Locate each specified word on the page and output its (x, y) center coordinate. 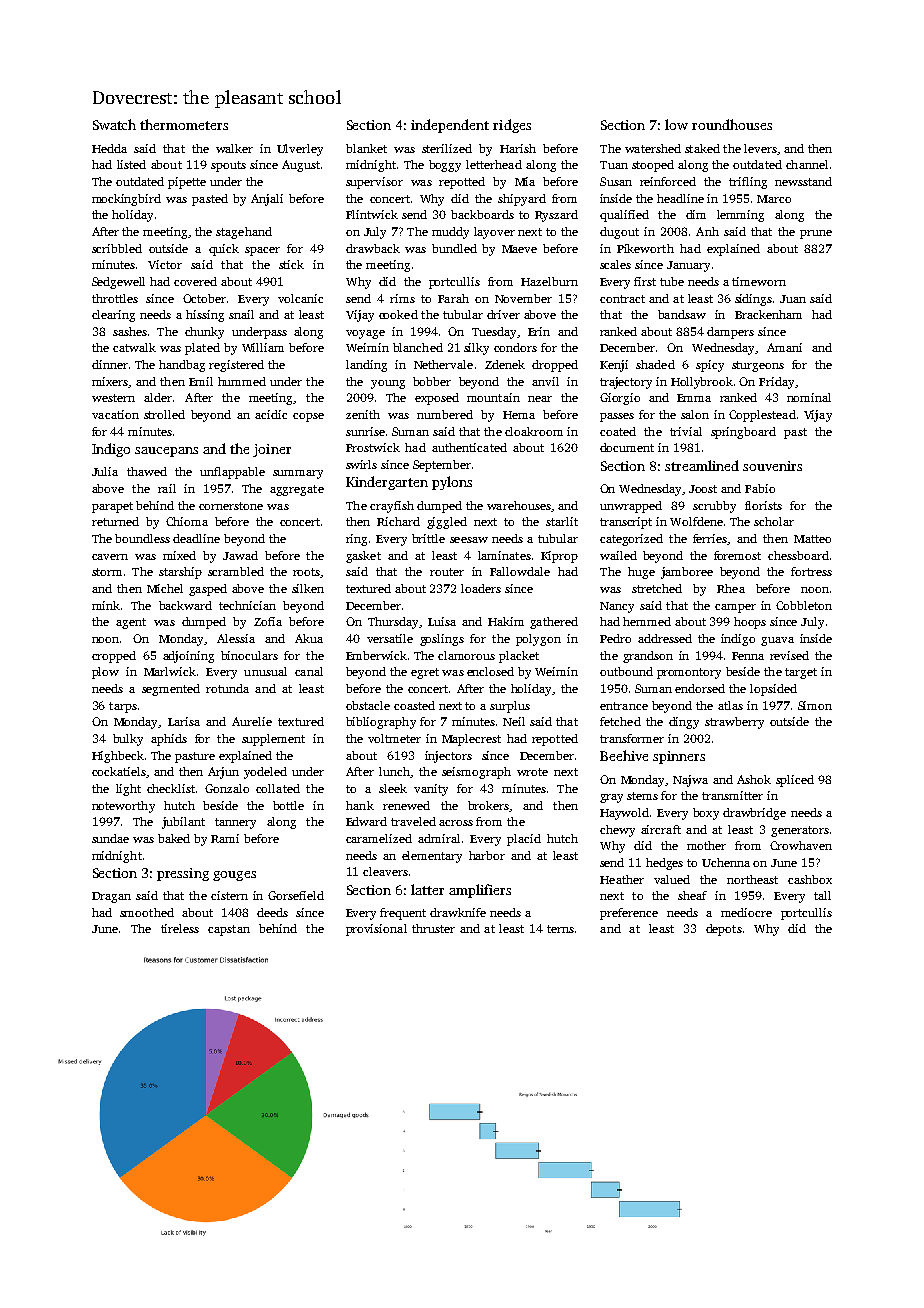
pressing (183, 874)
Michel (165, 588)
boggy (445, 166)
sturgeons (758, 366)
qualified (624, 216)
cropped (114, 657)
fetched (620, 721)
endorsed (700, 688)
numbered (445, 414)
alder (158, 397)
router (447, 572)
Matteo (812, 539)
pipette (187, 183)
